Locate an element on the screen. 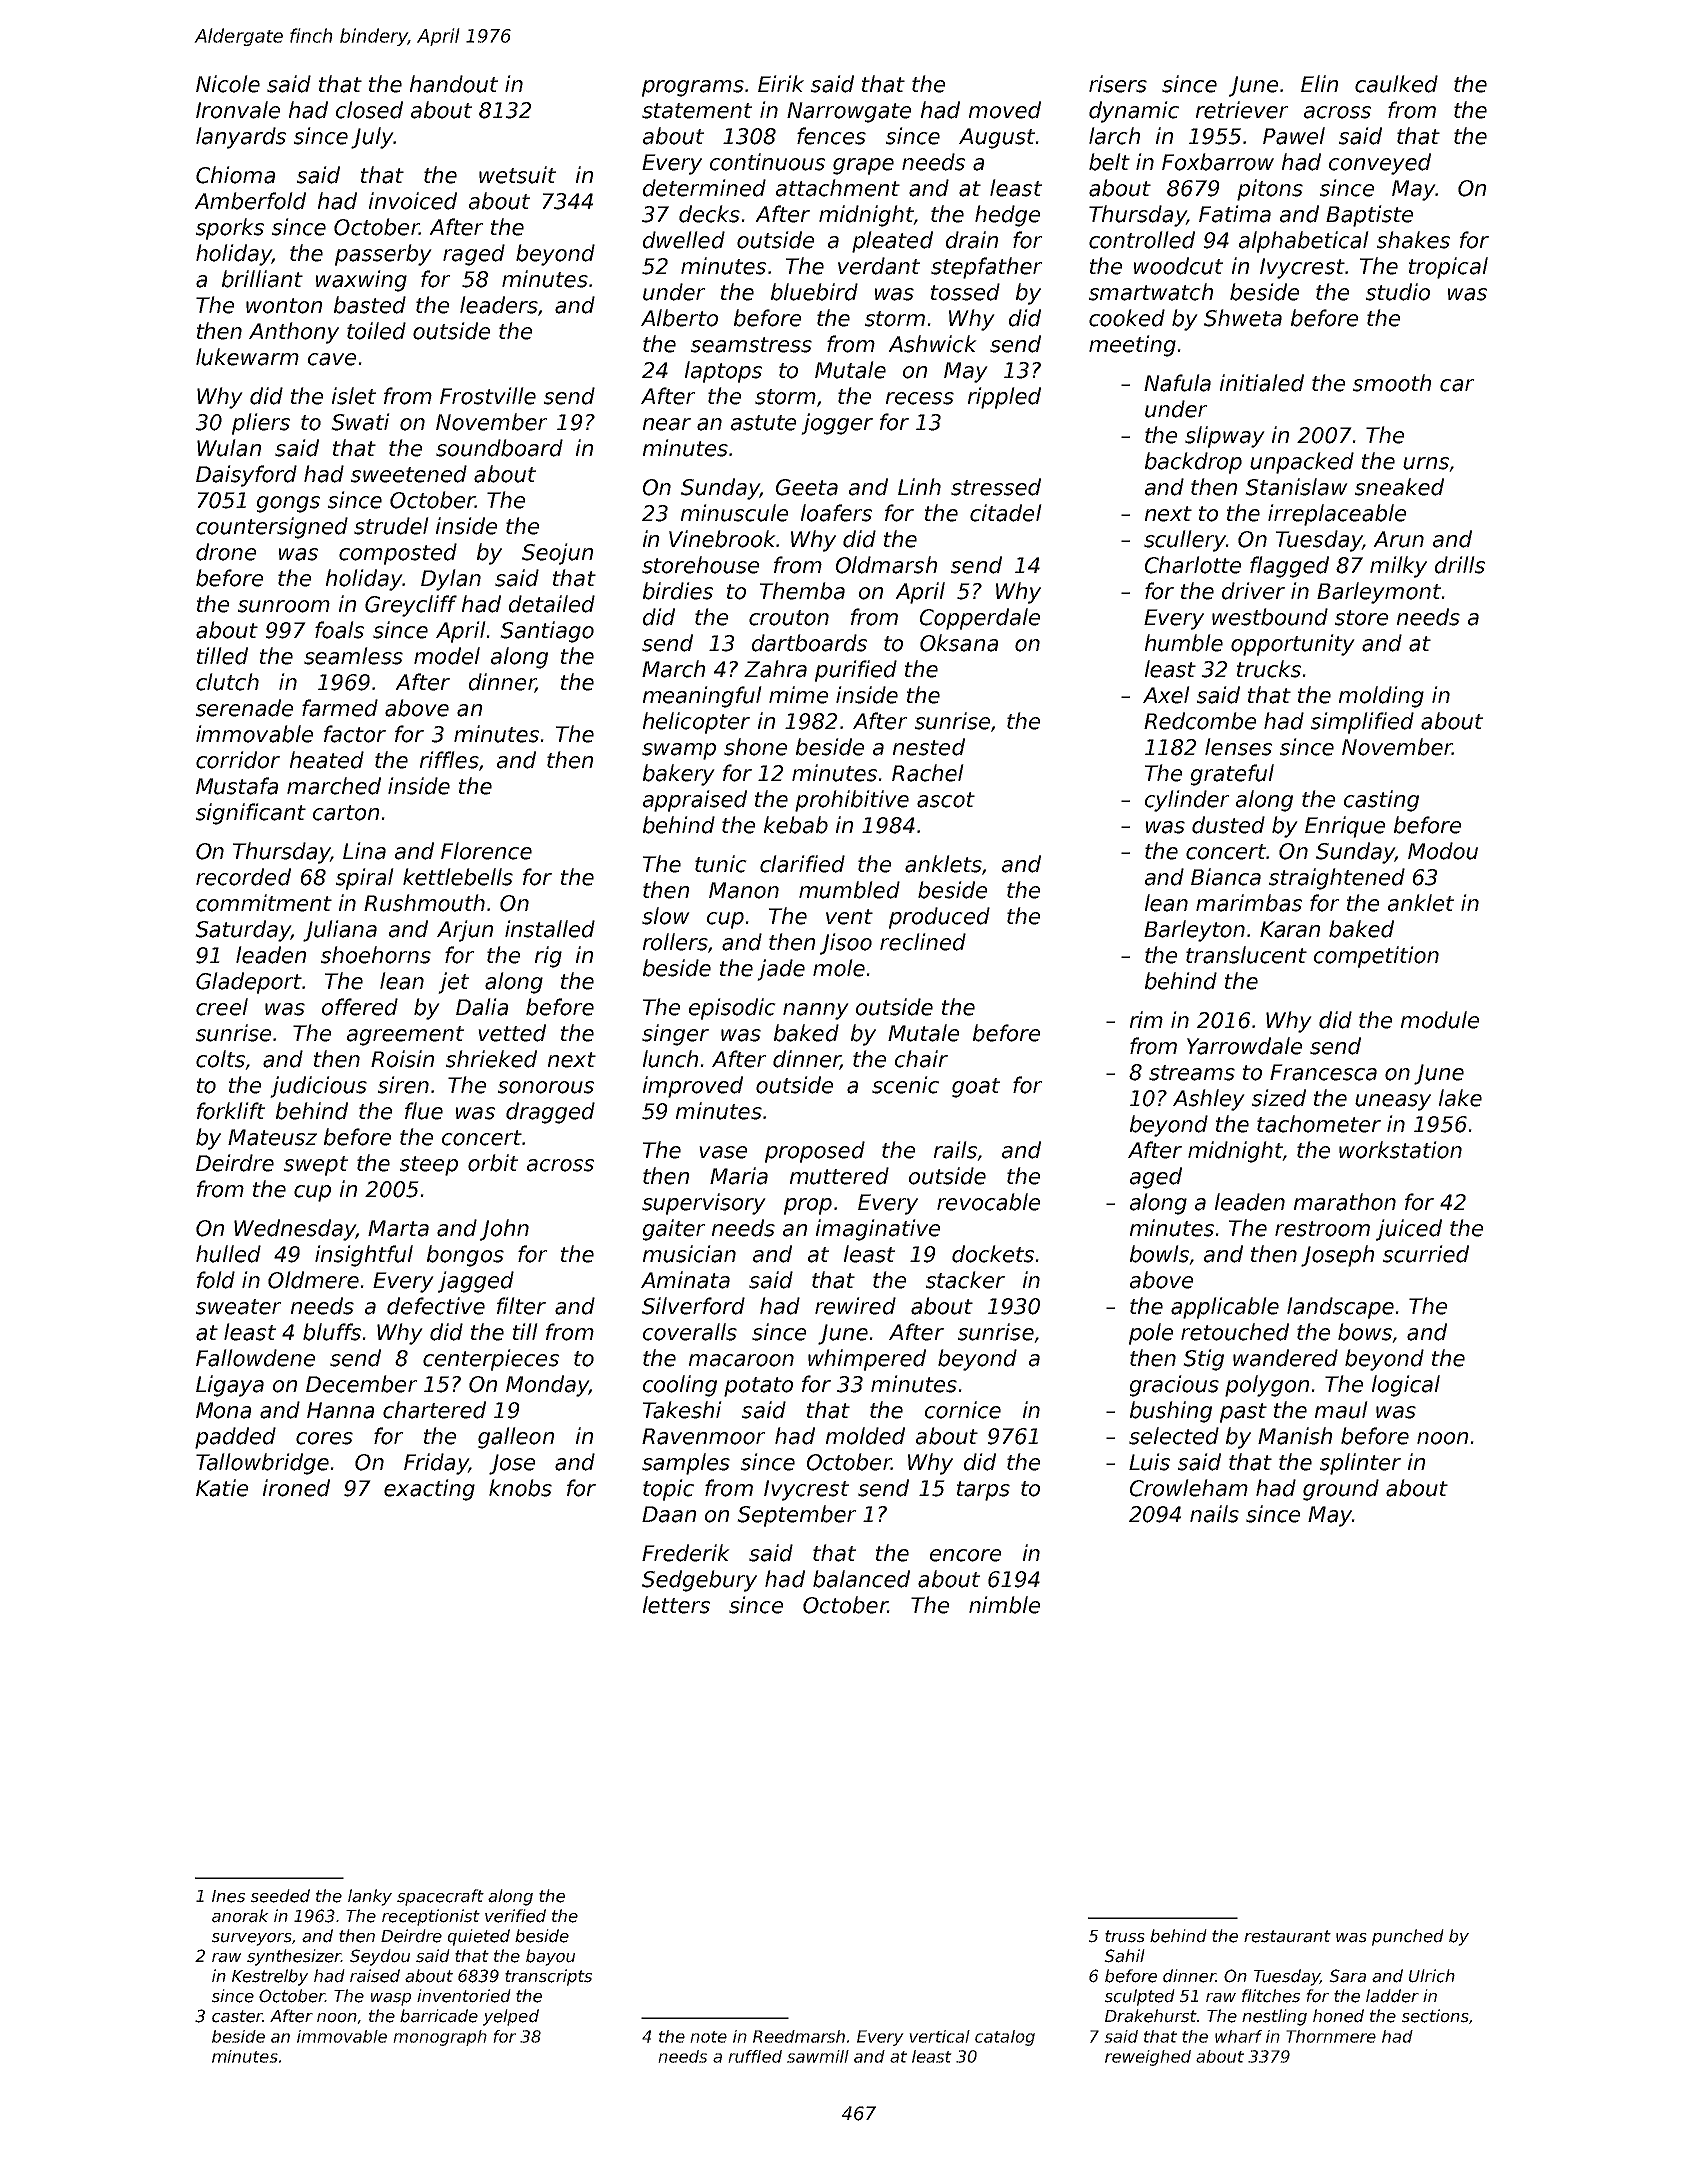 This screenshot has height=2178, width=1683. whimpered is located at coordinates (867, 1360).
